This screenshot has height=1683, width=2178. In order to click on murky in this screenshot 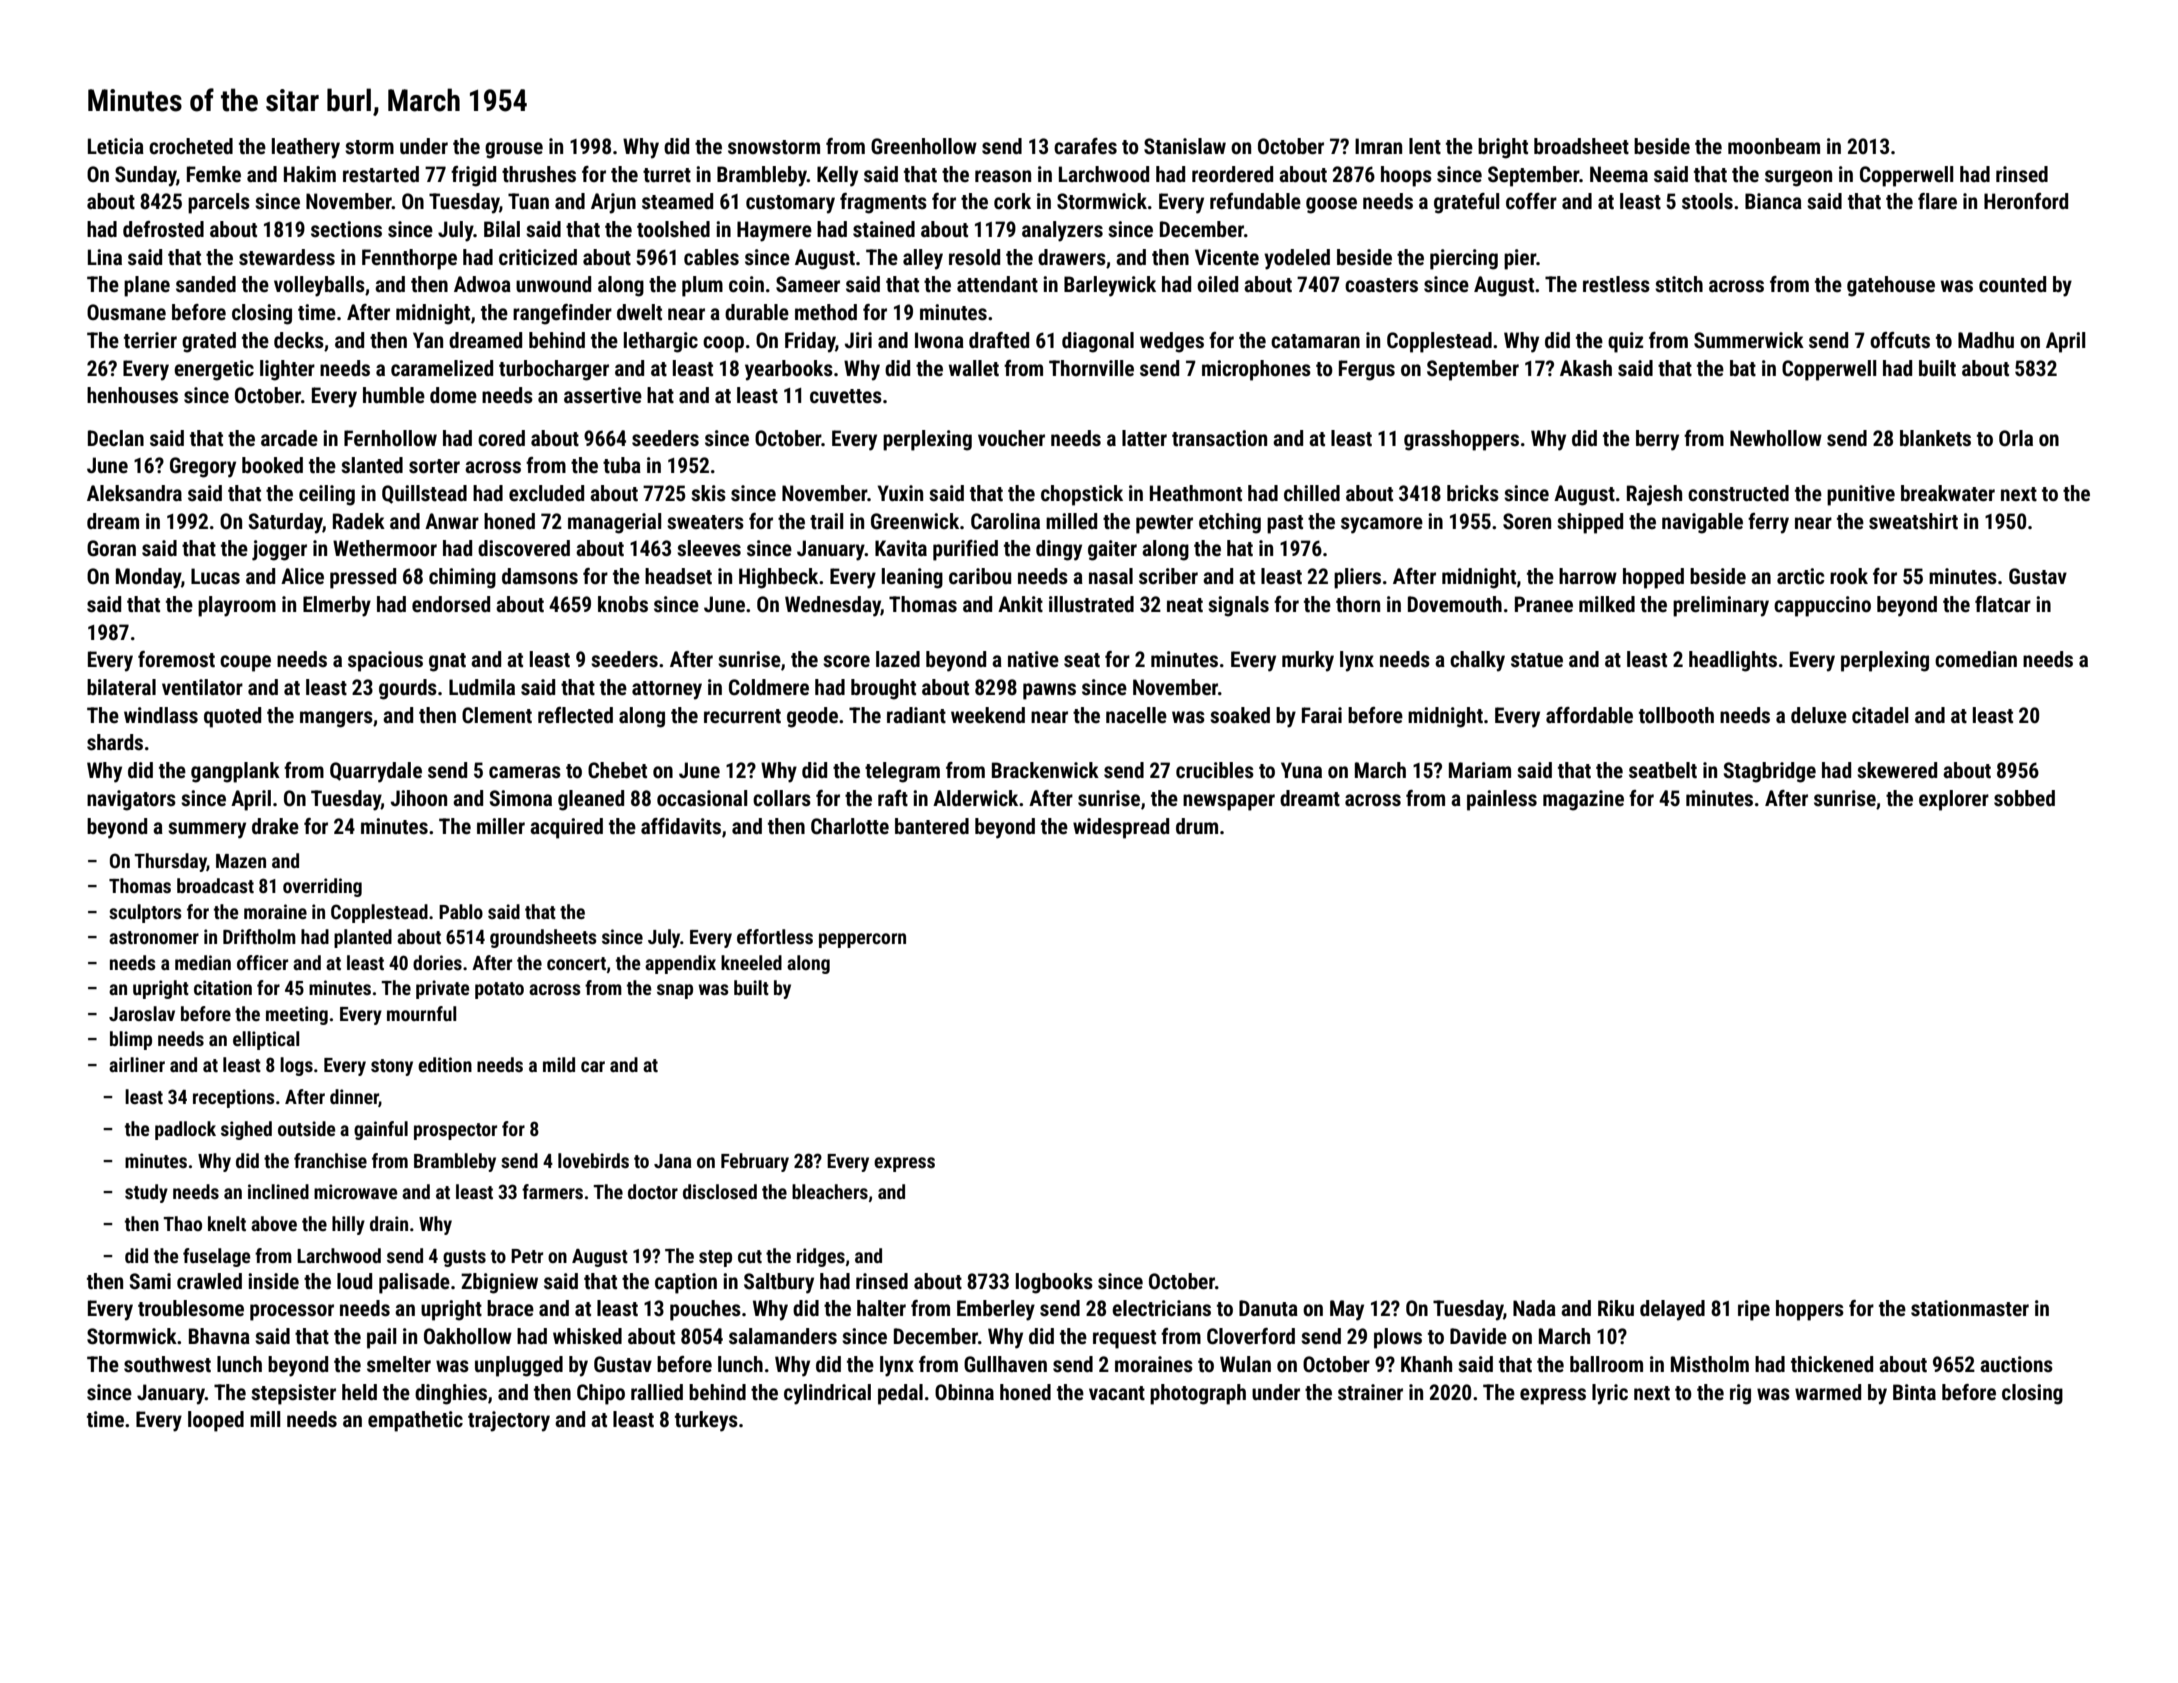, I will do `click(1308, 661)`.
